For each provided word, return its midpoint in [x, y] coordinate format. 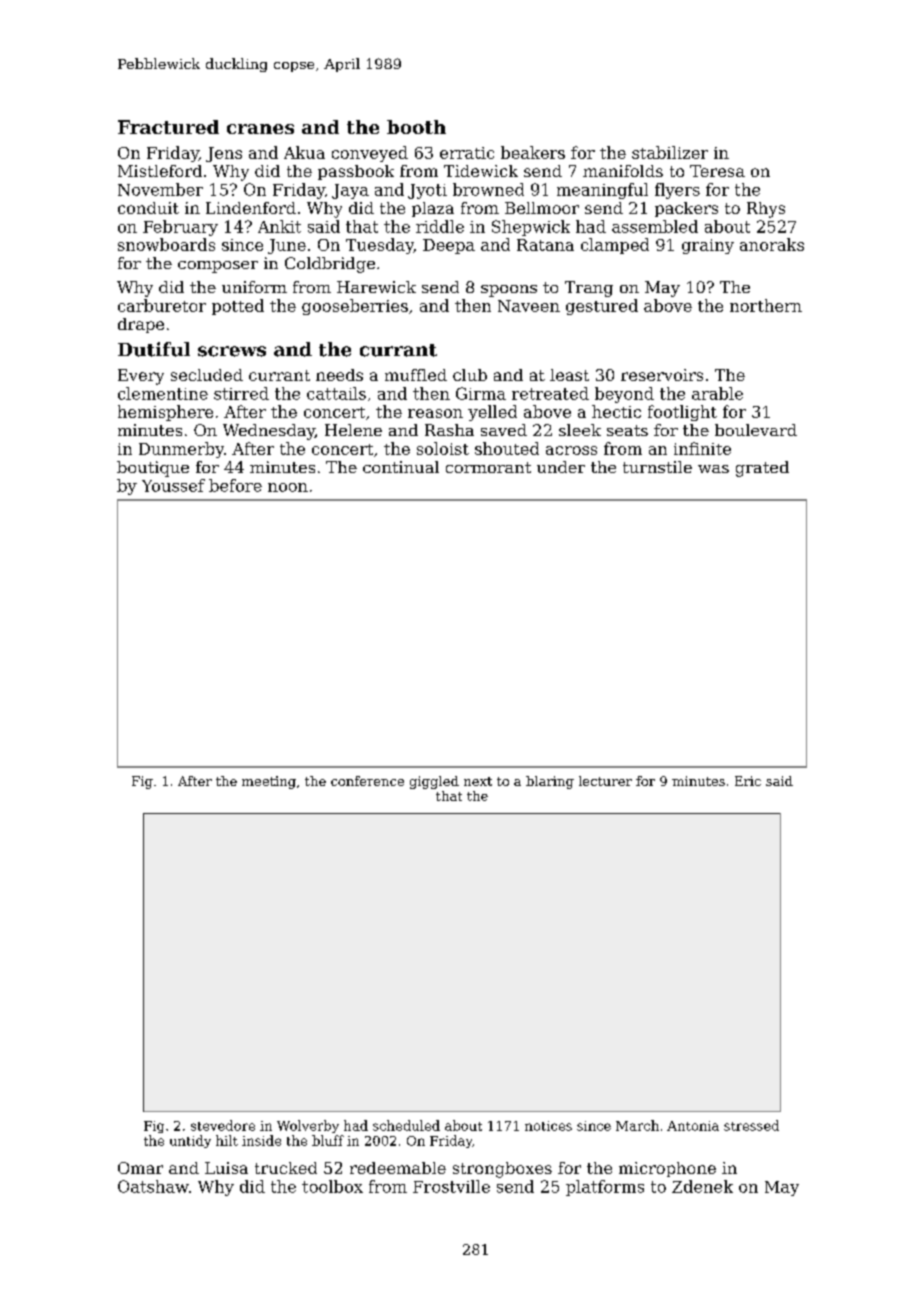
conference [367, 781]
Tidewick [481, 171]
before [235, 485]
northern [766, 305]
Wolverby [308, 1126]
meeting [269, 782]
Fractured [168, 127]
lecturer [605, 781]
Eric [748, 781]
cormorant [488, 467]
